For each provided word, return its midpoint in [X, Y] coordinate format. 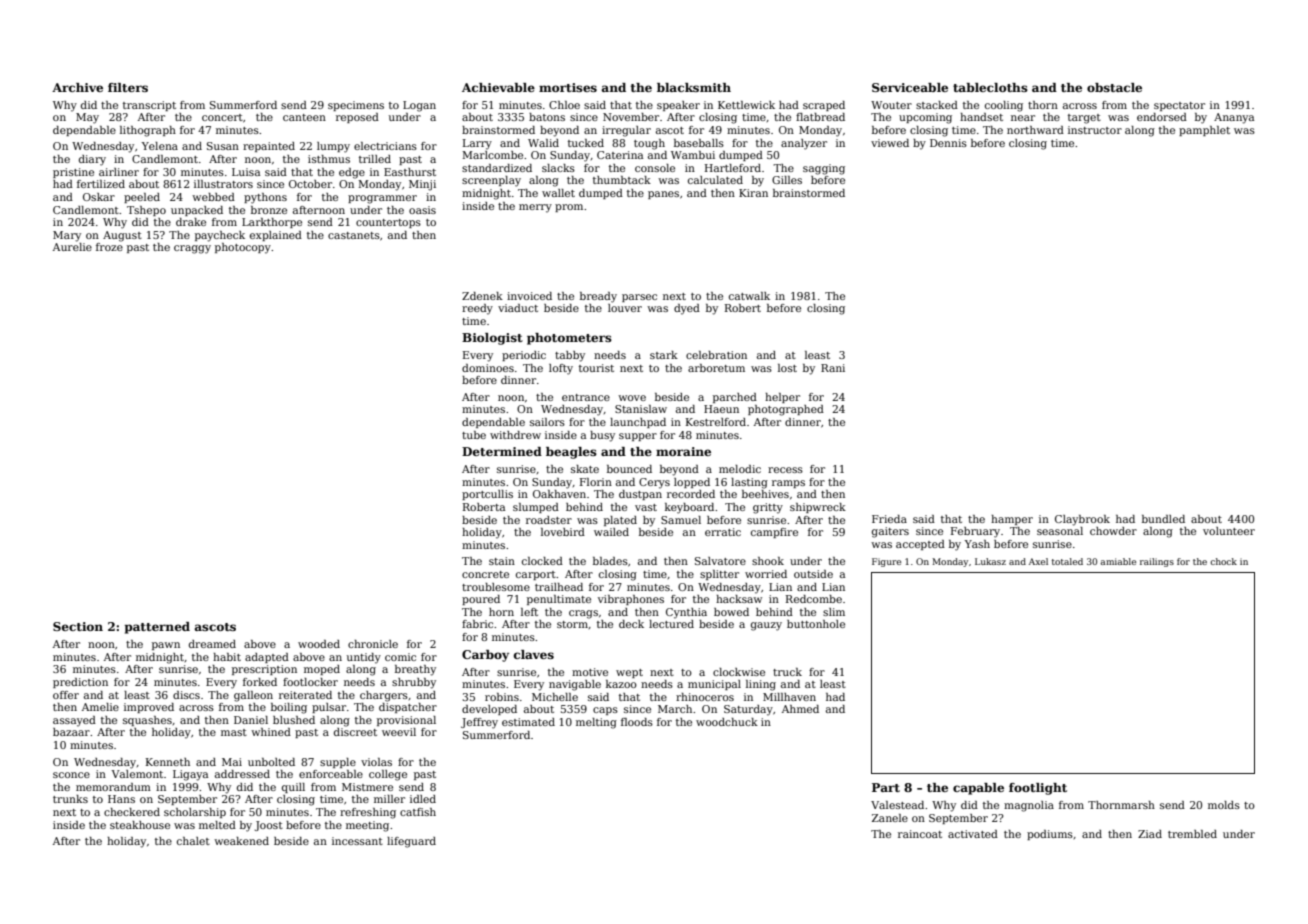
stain [502, 561]
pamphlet [1204, 131]
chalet [193, 841]
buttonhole [816, 624]
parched [735, 398]
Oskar [99, 197]
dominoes [488, 368]
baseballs [699, 143]
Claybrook [1082, 520]
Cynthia [686, 613]
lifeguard [411, 842]
